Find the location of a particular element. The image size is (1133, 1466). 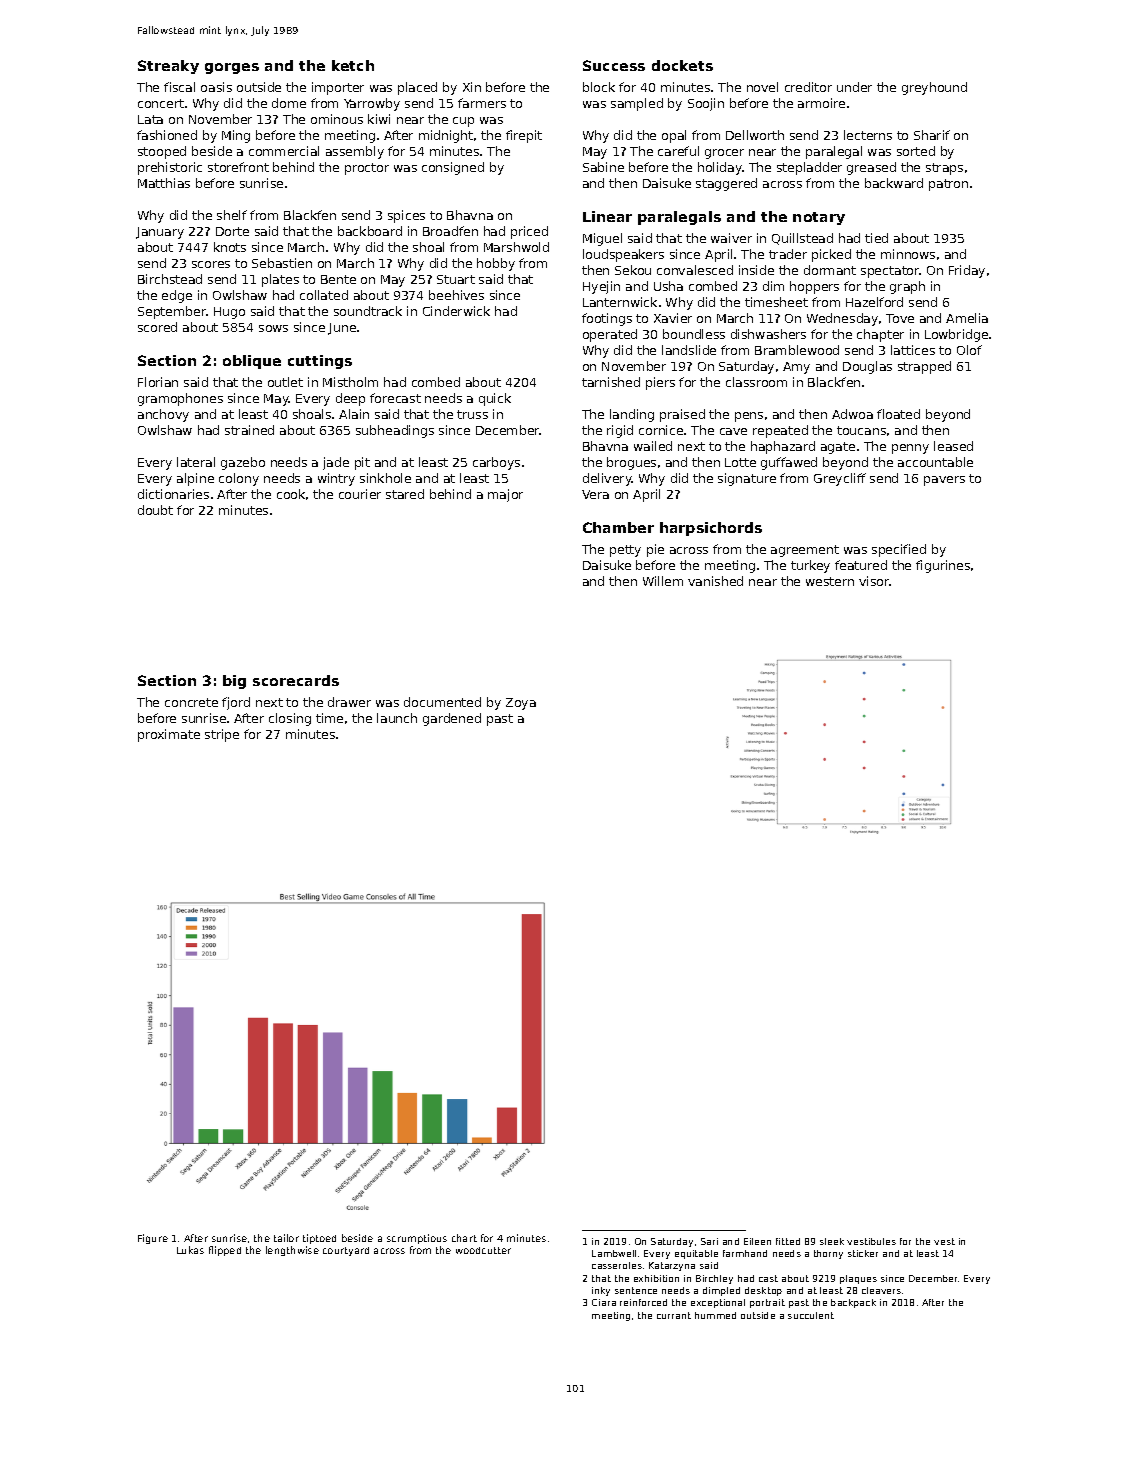

sows is located at coordinates (273, 328).
